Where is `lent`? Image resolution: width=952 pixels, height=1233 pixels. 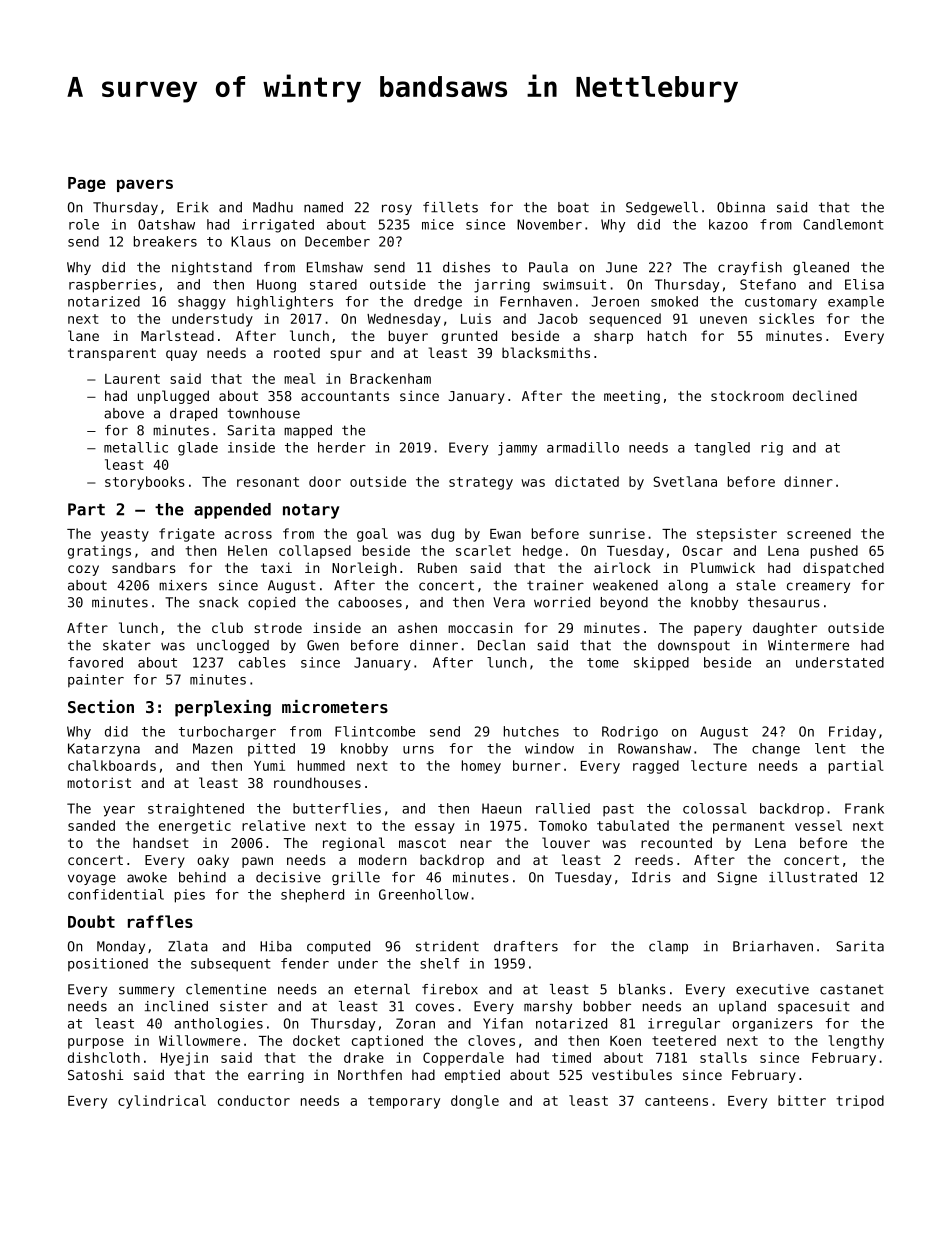
lent is located at coordinates (830, 748).
